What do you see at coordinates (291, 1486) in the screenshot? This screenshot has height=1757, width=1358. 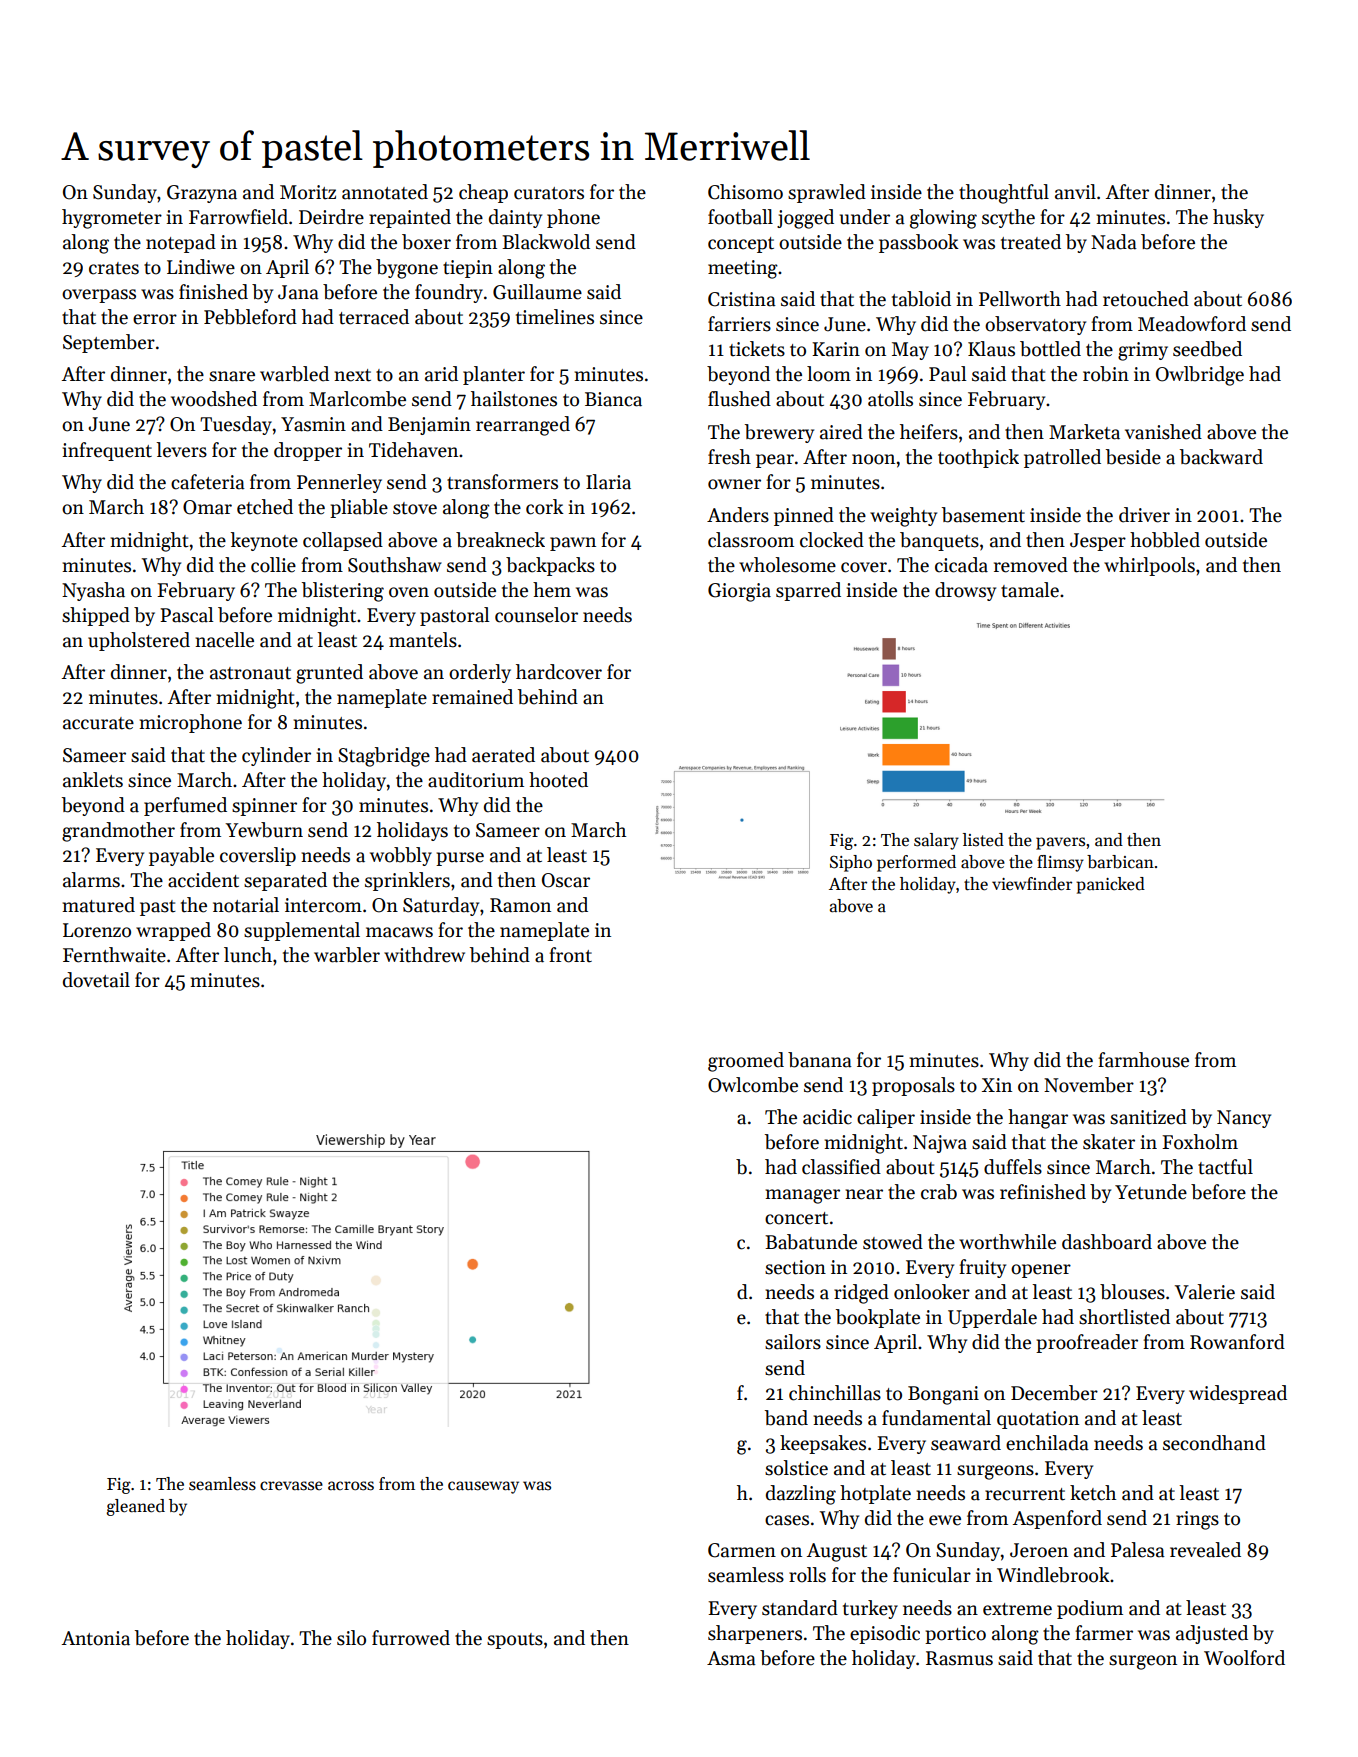 I see `crevasse` at bounding box center [291, 1486].
